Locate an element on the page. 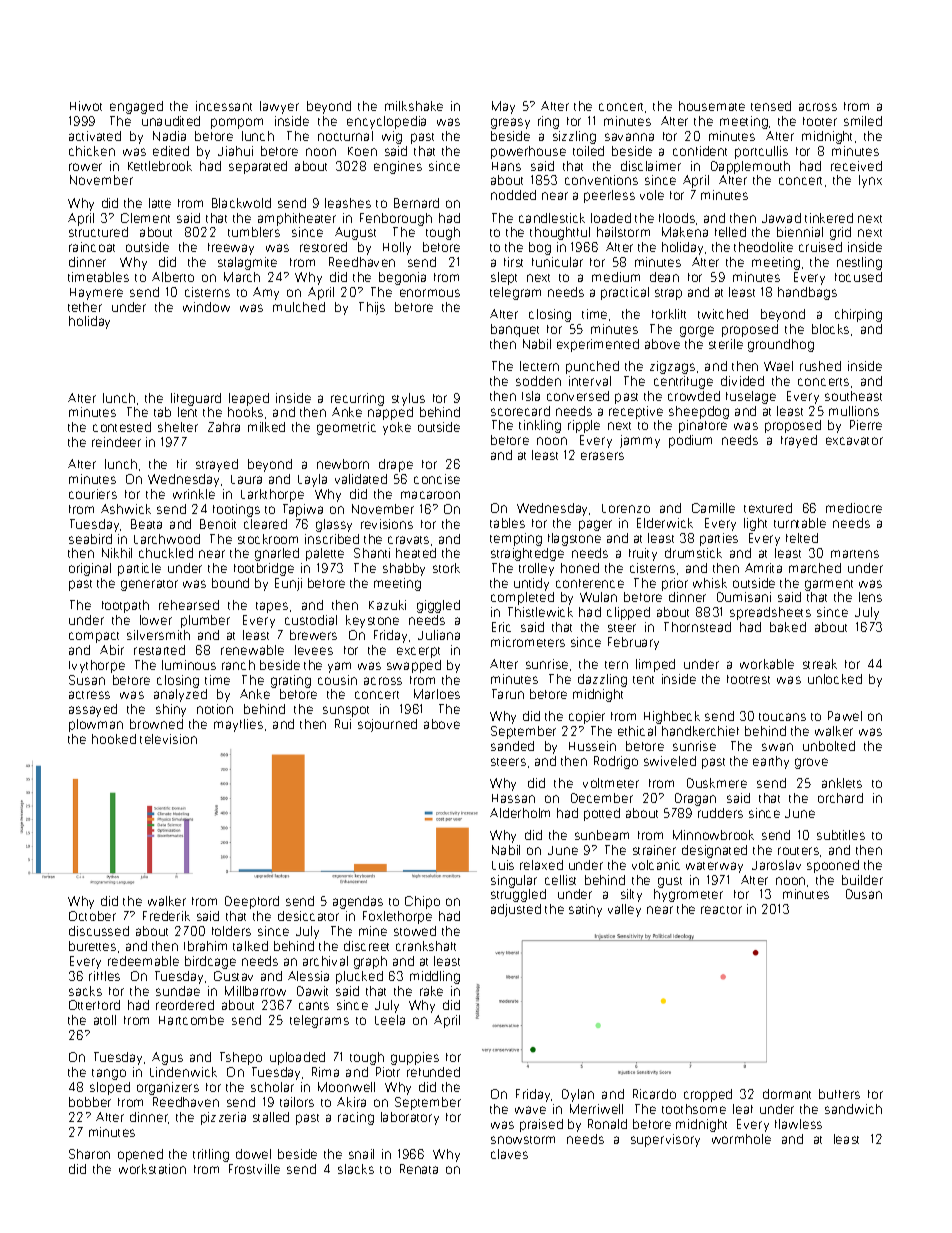 Image resolution: width=952 pixels, height=1233 pixels. lawyer is located at coordinates (279, 107).
